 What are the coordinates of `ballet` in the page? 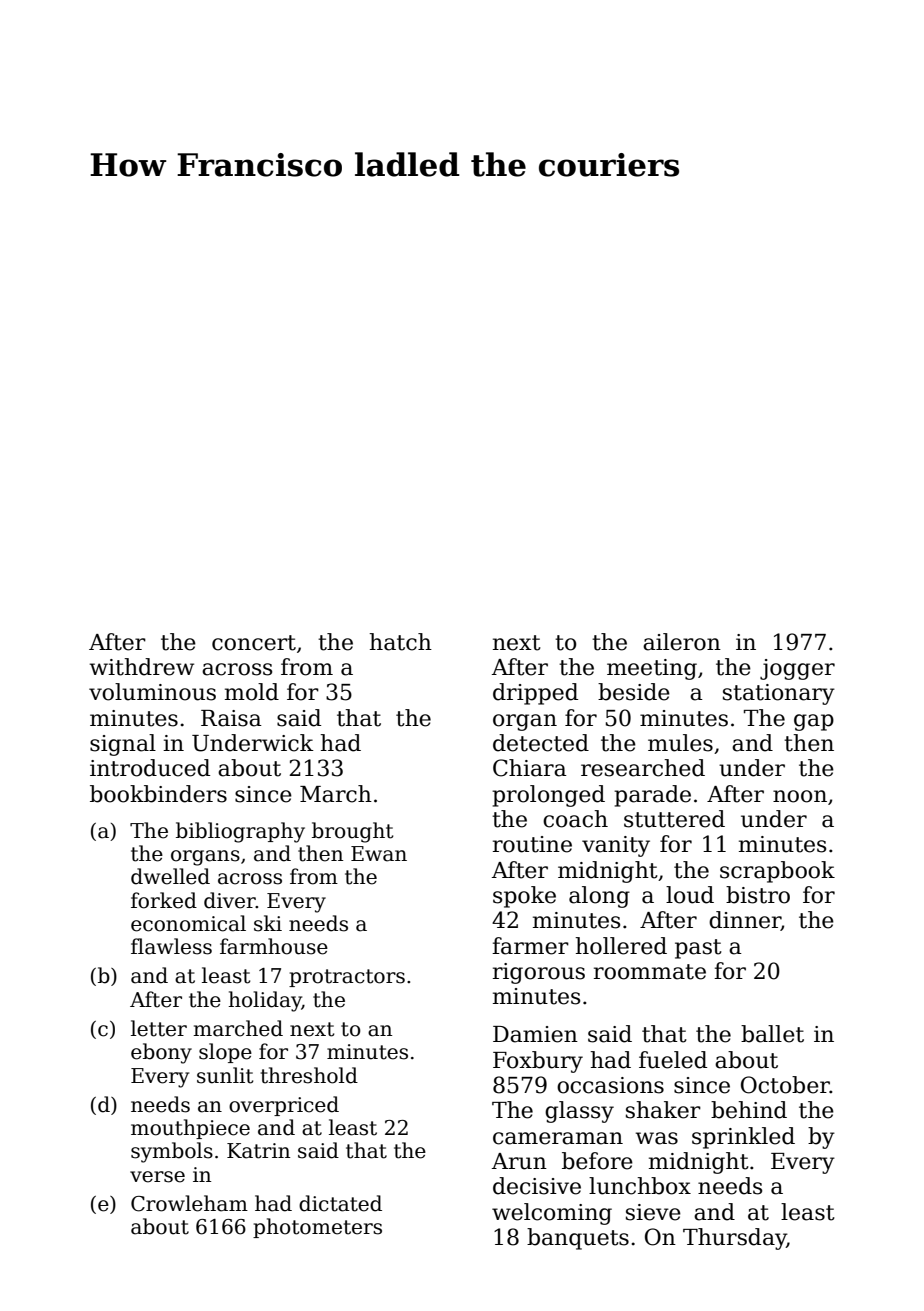 It's located at (772, 1034).
